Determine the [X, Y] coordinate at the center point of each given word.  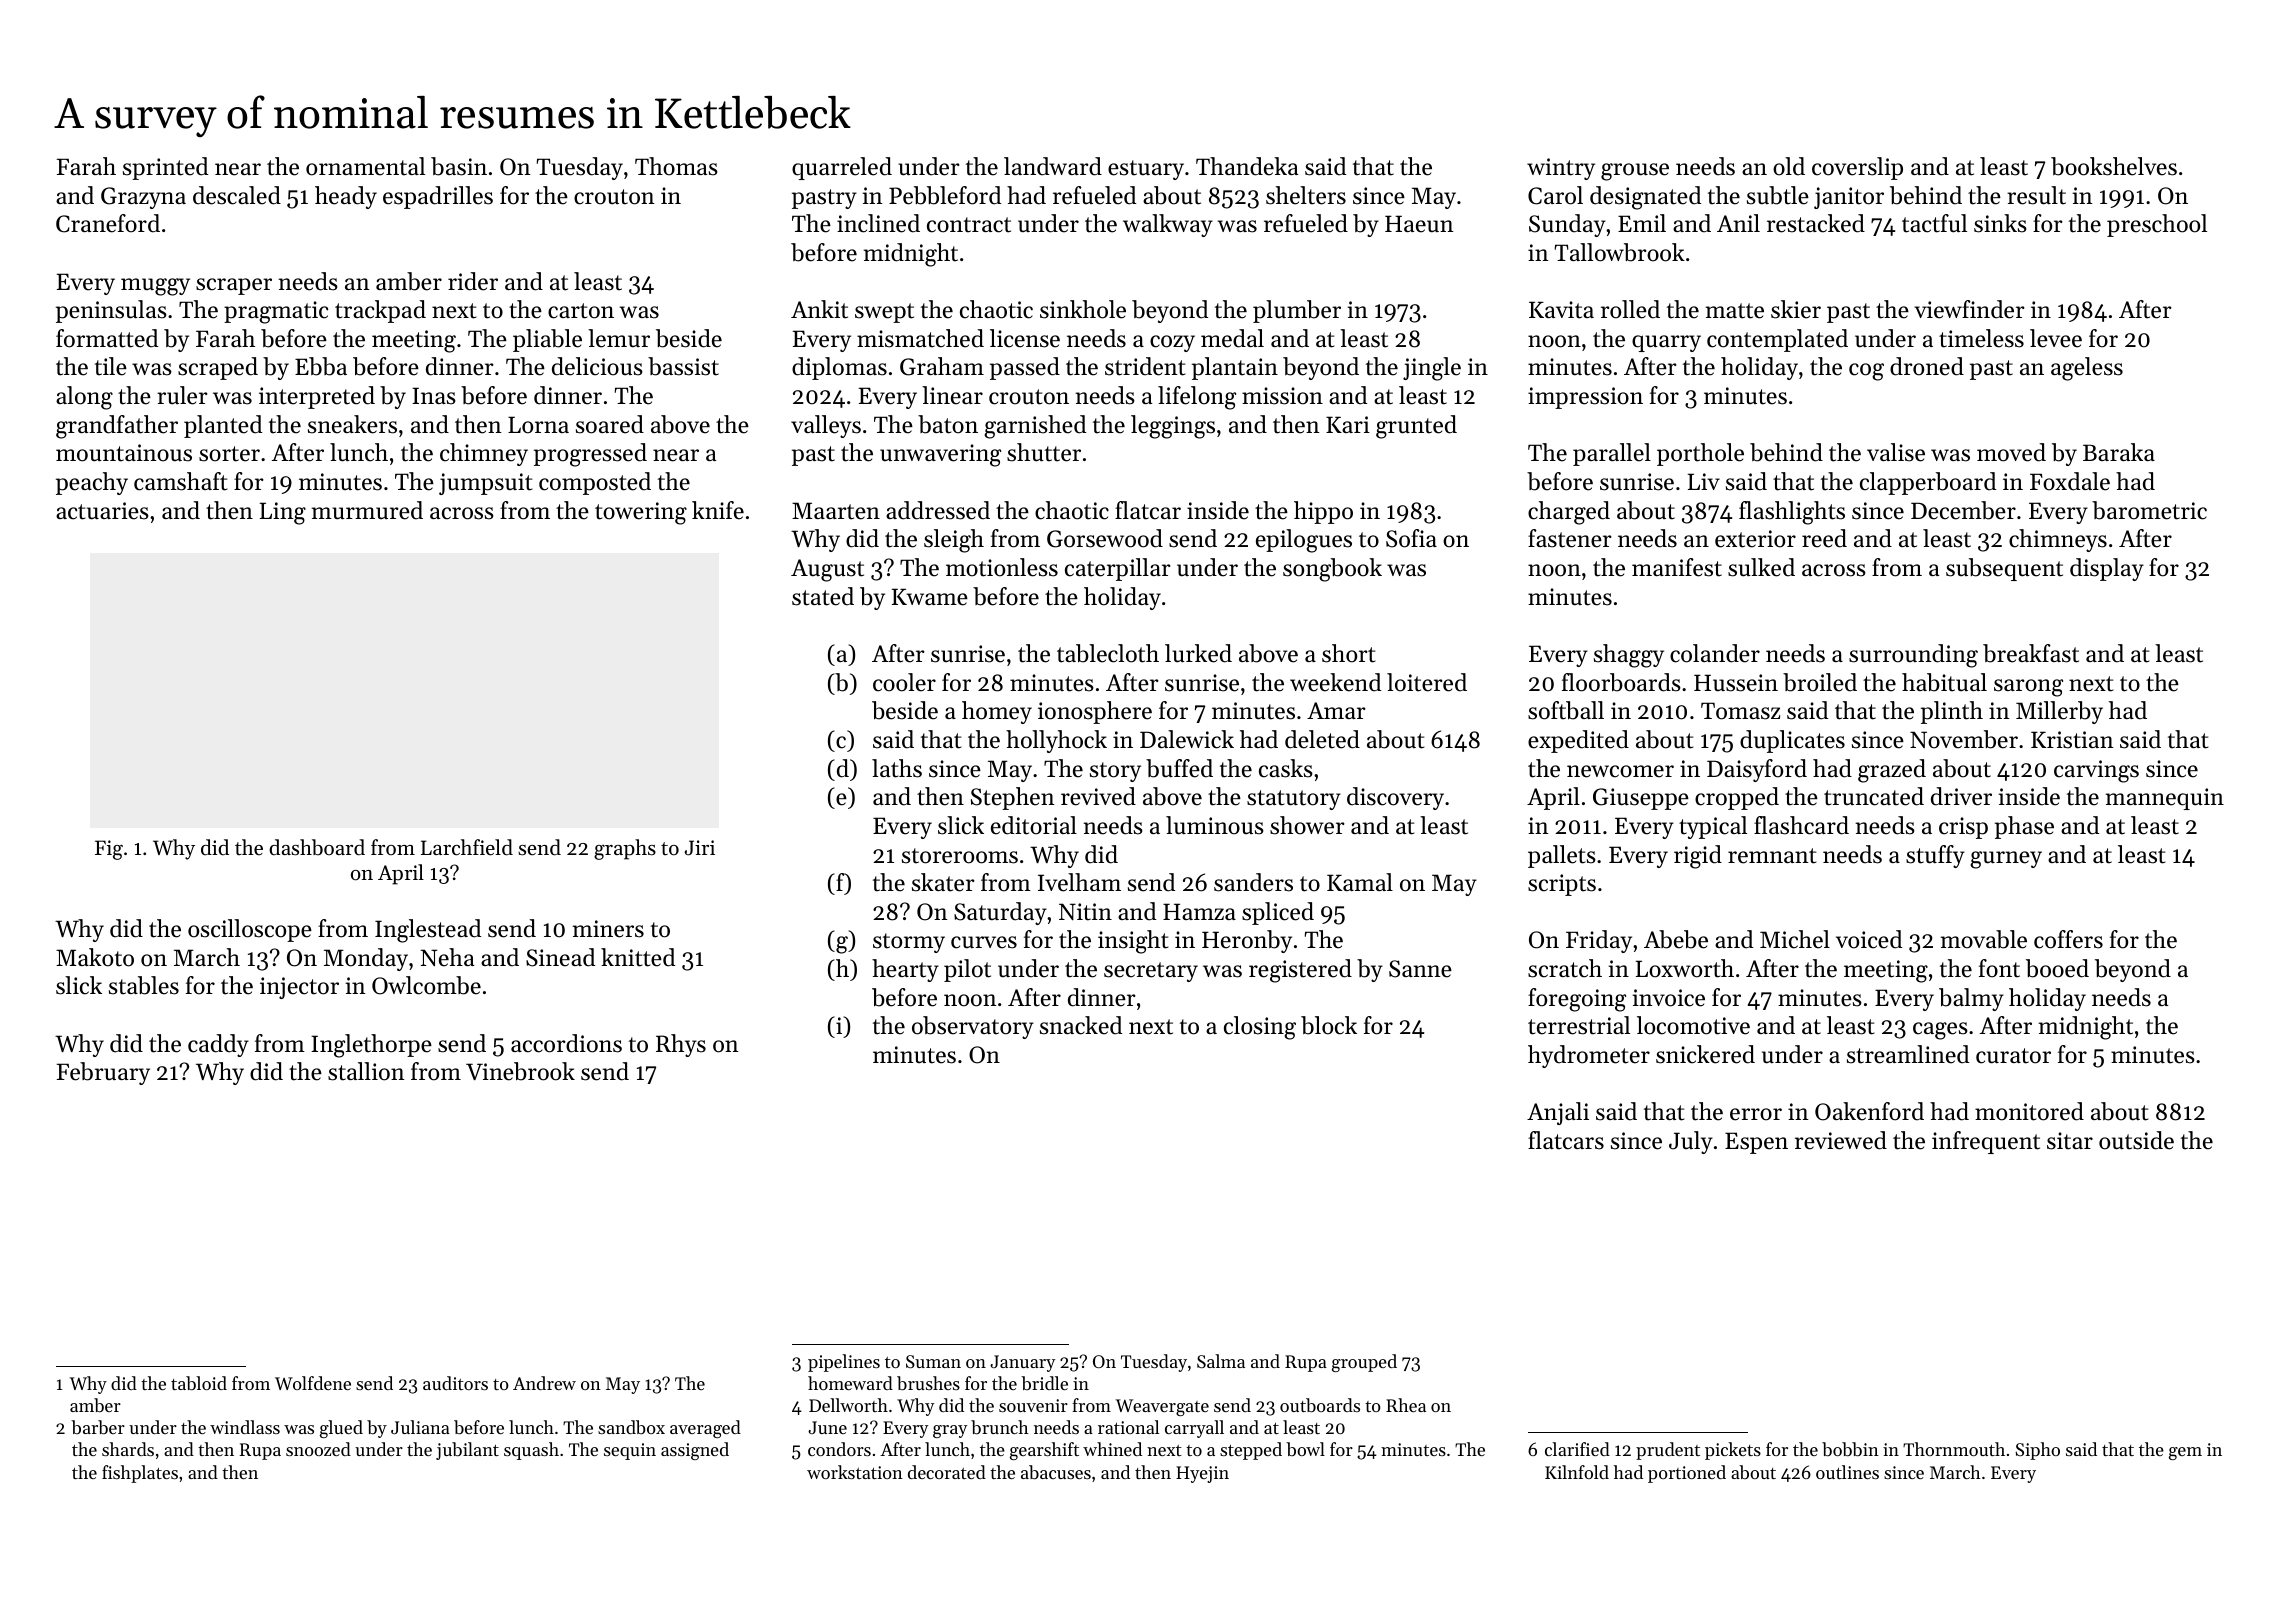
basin [459, 166]
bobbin [1850, 1449]
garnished [1035, 427]
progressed [590, 455]
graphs [625, 849]
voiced [1869, 939]
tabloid [199, 1383]
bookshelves [2114, 166]
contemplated [1777, 340]
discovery [1395, 798]
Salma [1221, 1361]
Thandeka [1247, 166]
